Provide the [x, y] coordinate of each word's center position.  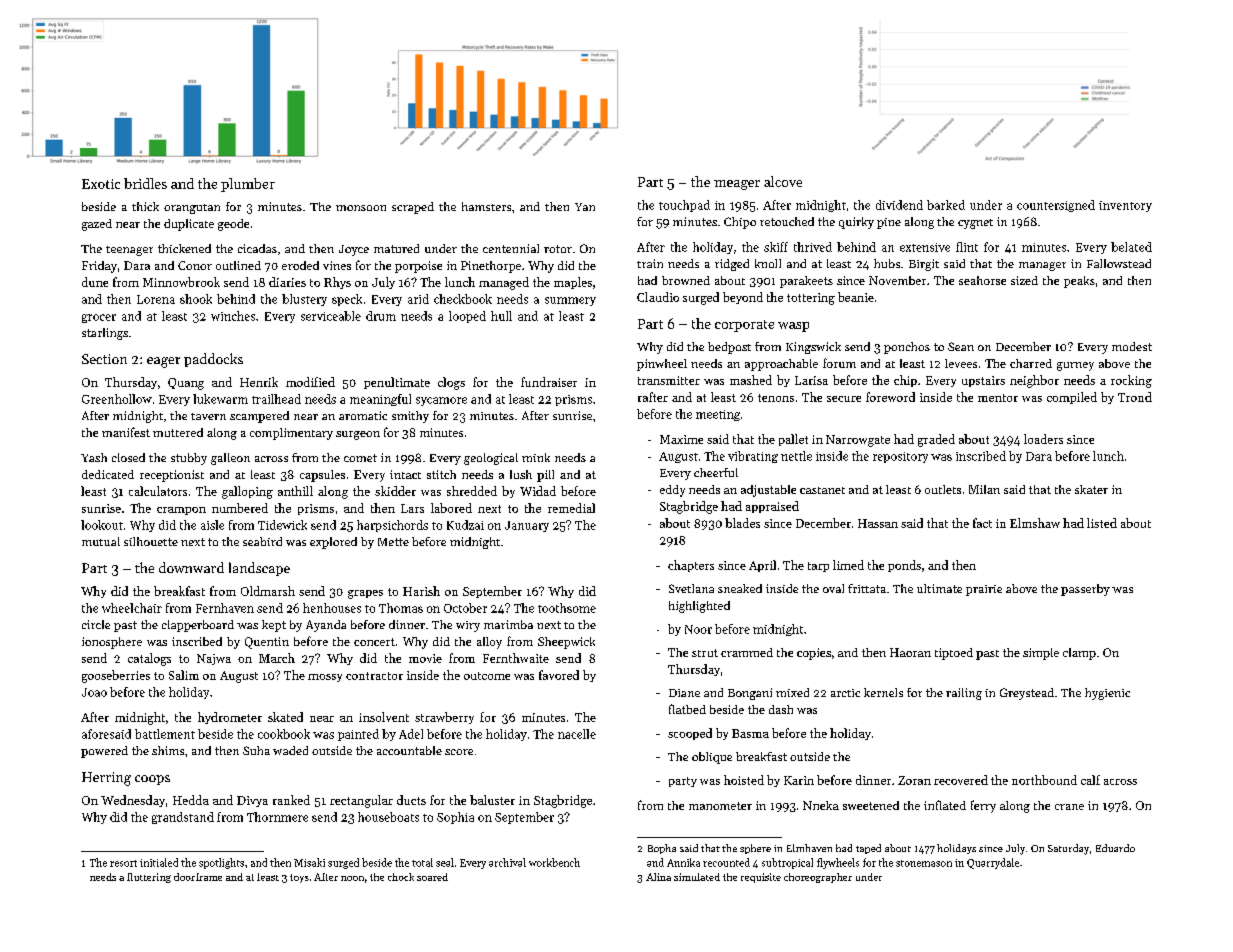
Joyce [354, 250]
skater [1091, 489]
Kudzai [465, 525]
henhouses [332, 608]
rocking [1131, 381]
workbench [554, 862]
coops [152, 780]
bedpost [729, 348]
